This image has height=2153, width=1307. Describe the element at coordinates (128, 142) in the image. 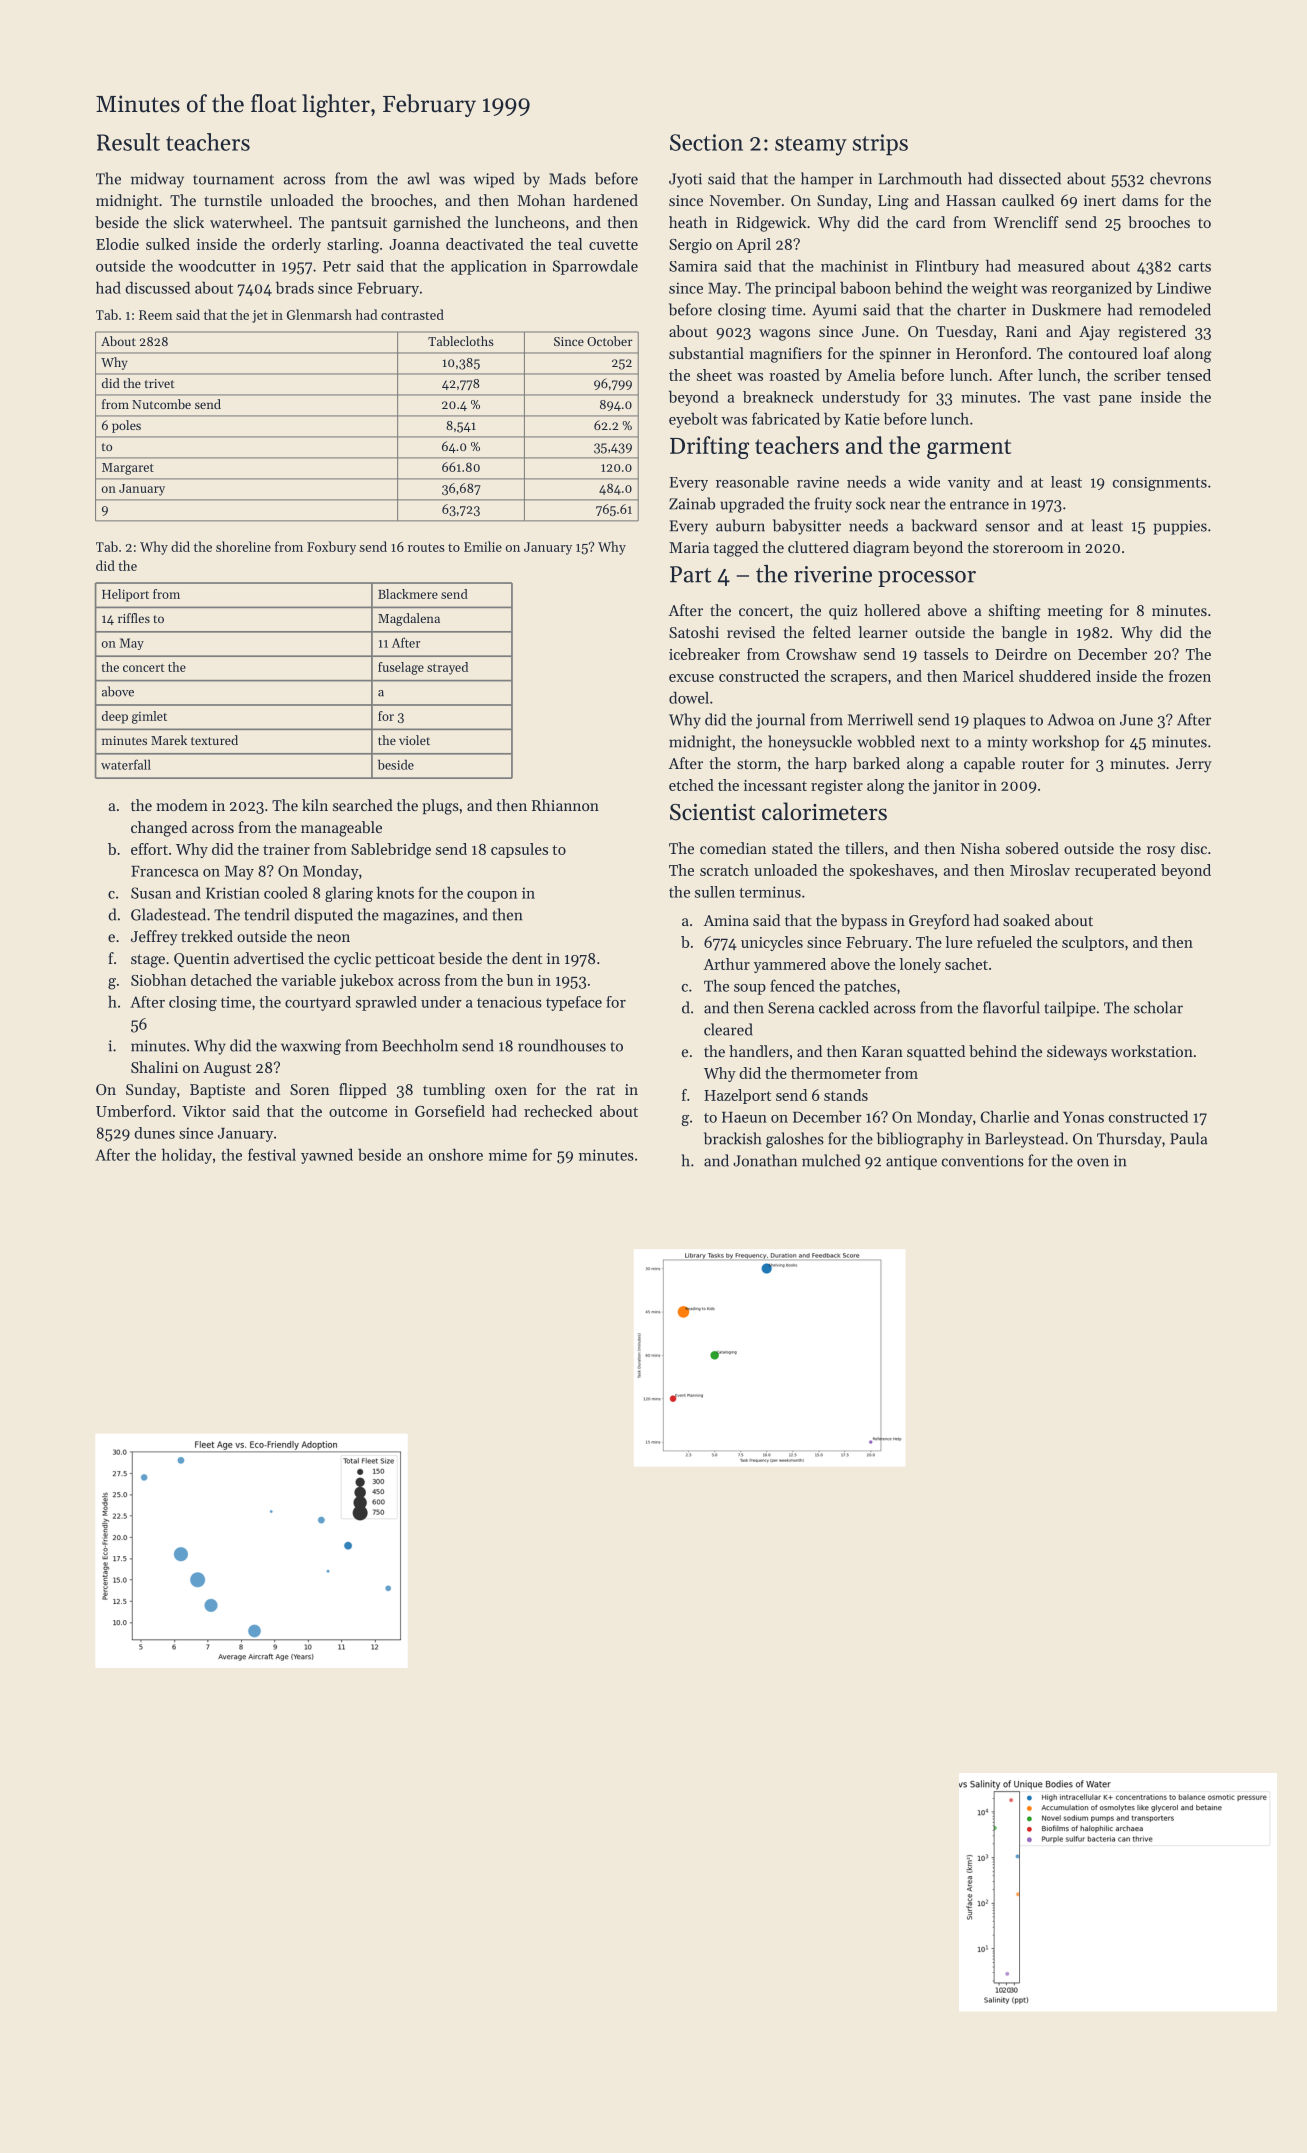

I see `Result` at that location.
